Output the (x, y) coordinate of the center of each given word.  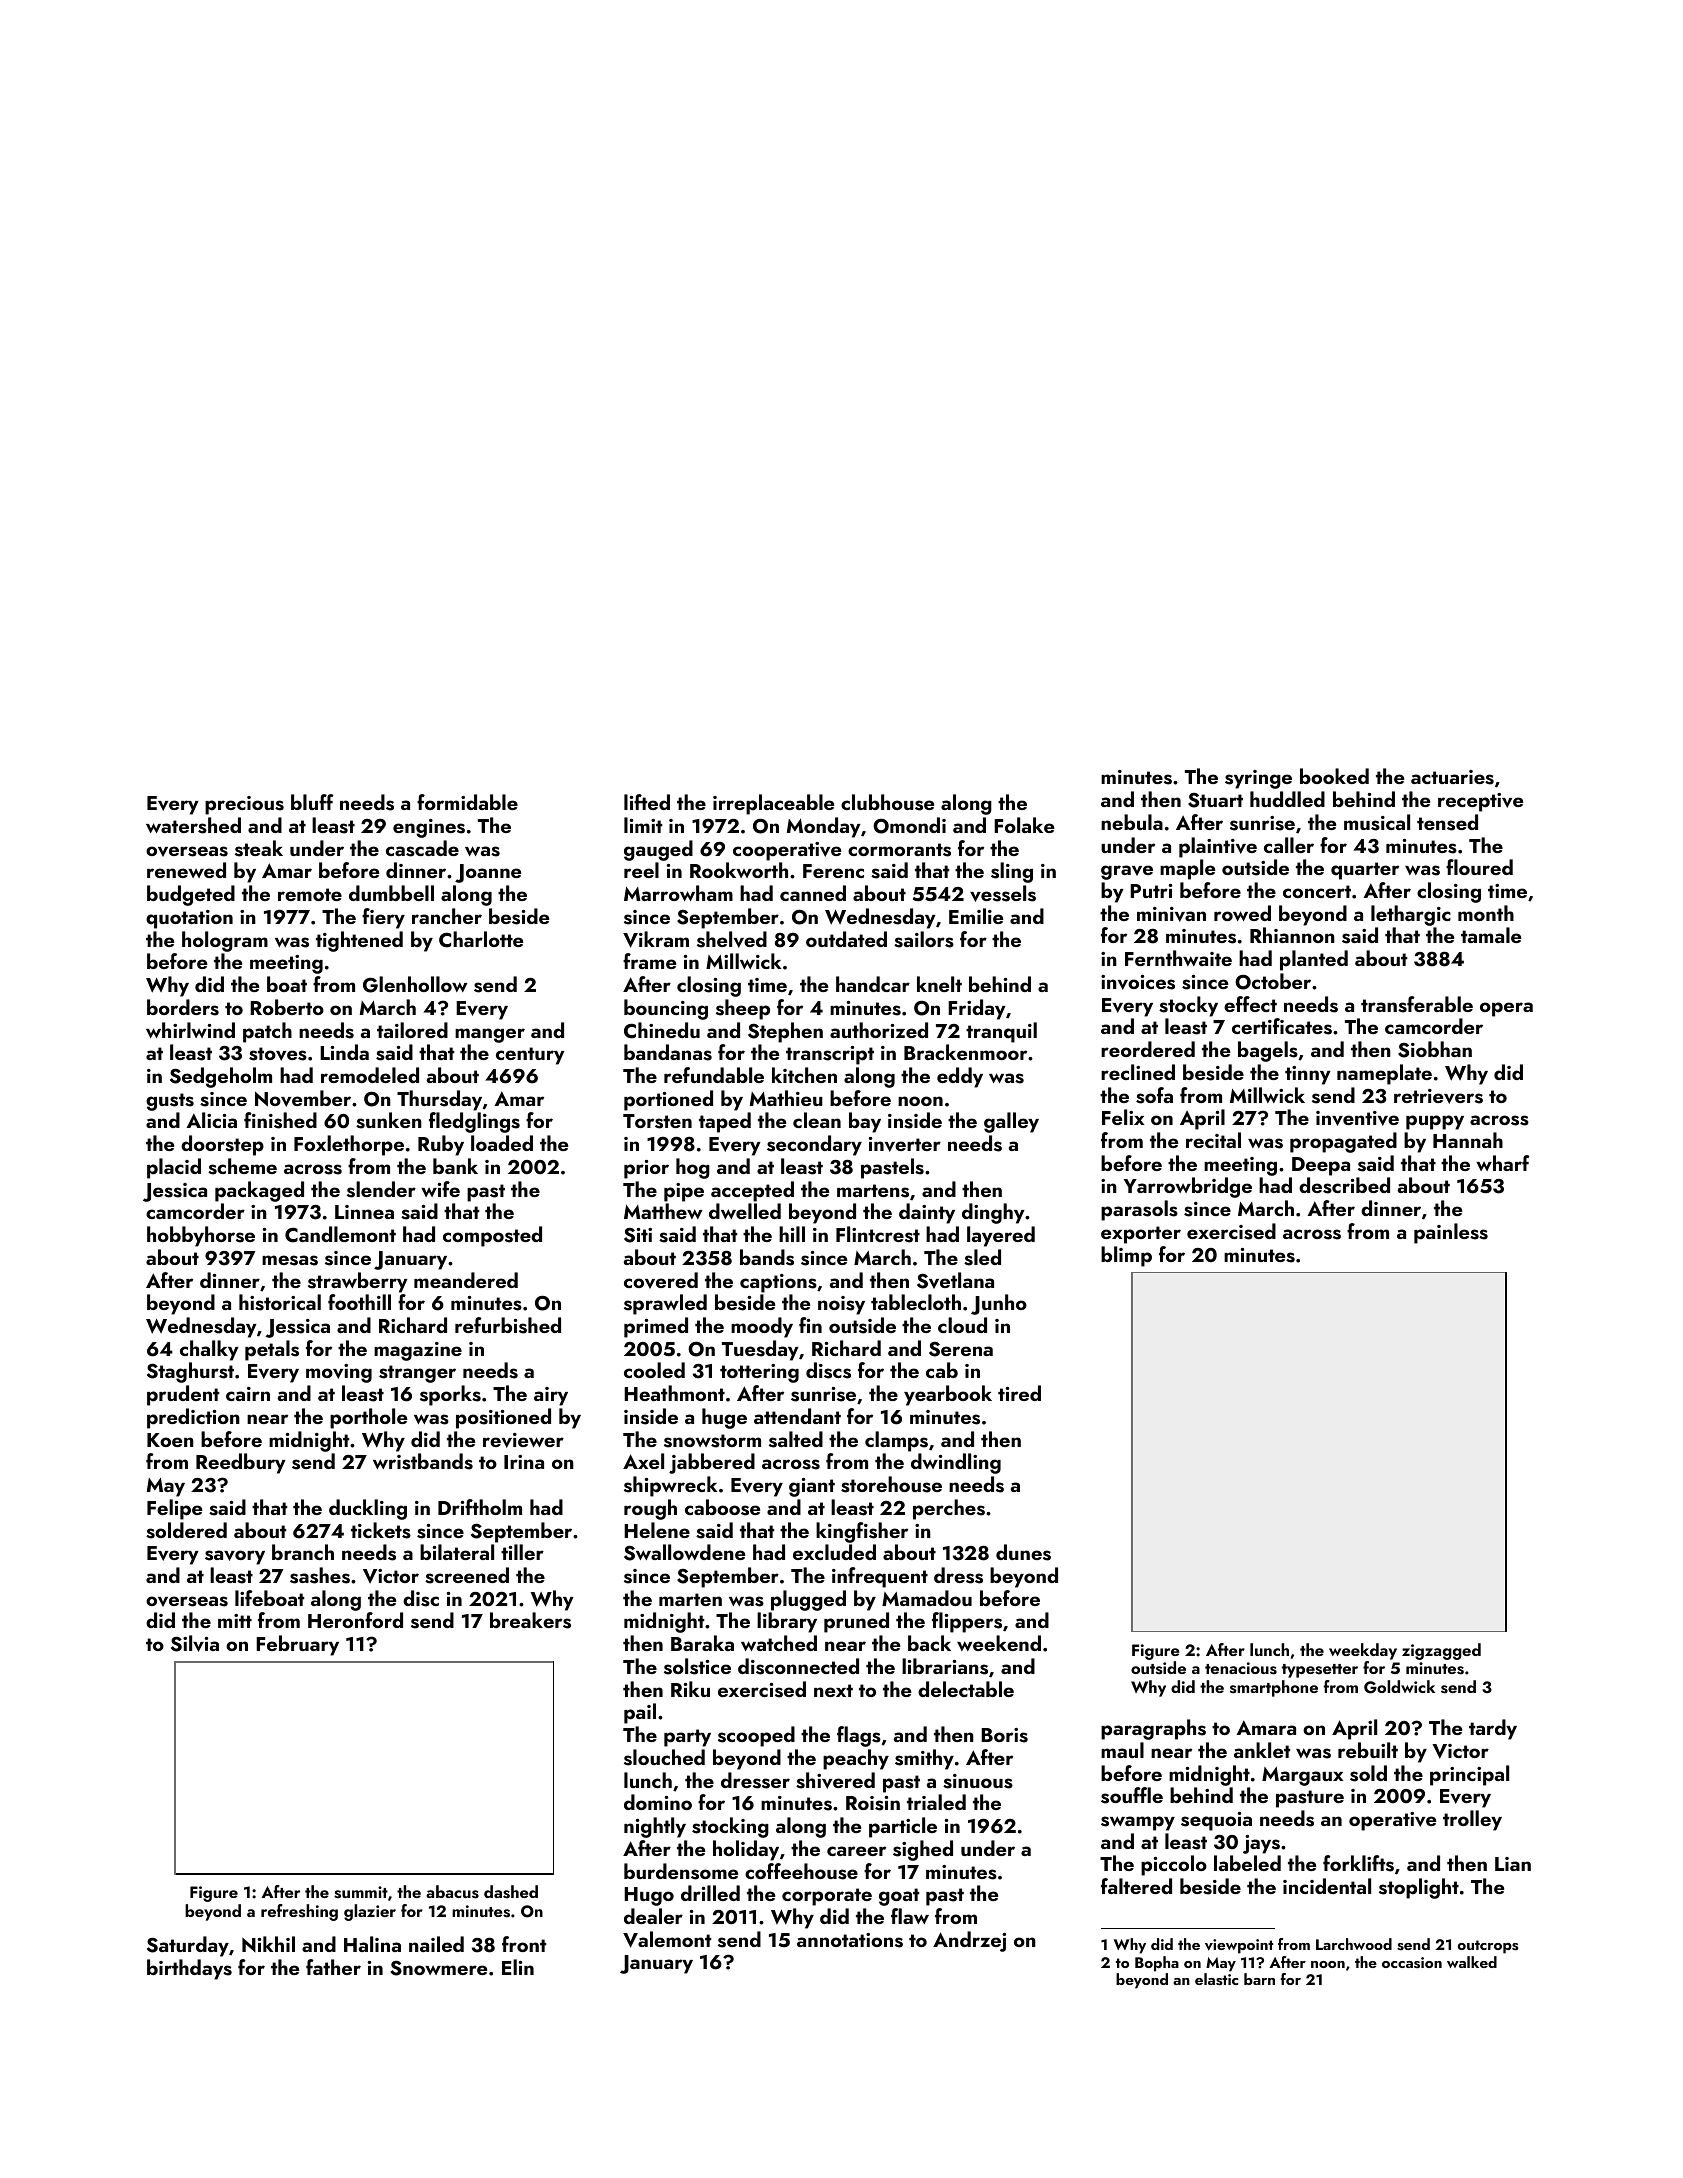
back (929, 1643)
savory (235, 1557)
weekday (1363, 1651)
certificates (1282, 1026)
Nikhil (268, 1944)
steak (259, 848)
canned (813, 893)
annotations (850, 1940)
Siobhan (1435, 1049)
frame (649, 961)
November (303, 1098)
